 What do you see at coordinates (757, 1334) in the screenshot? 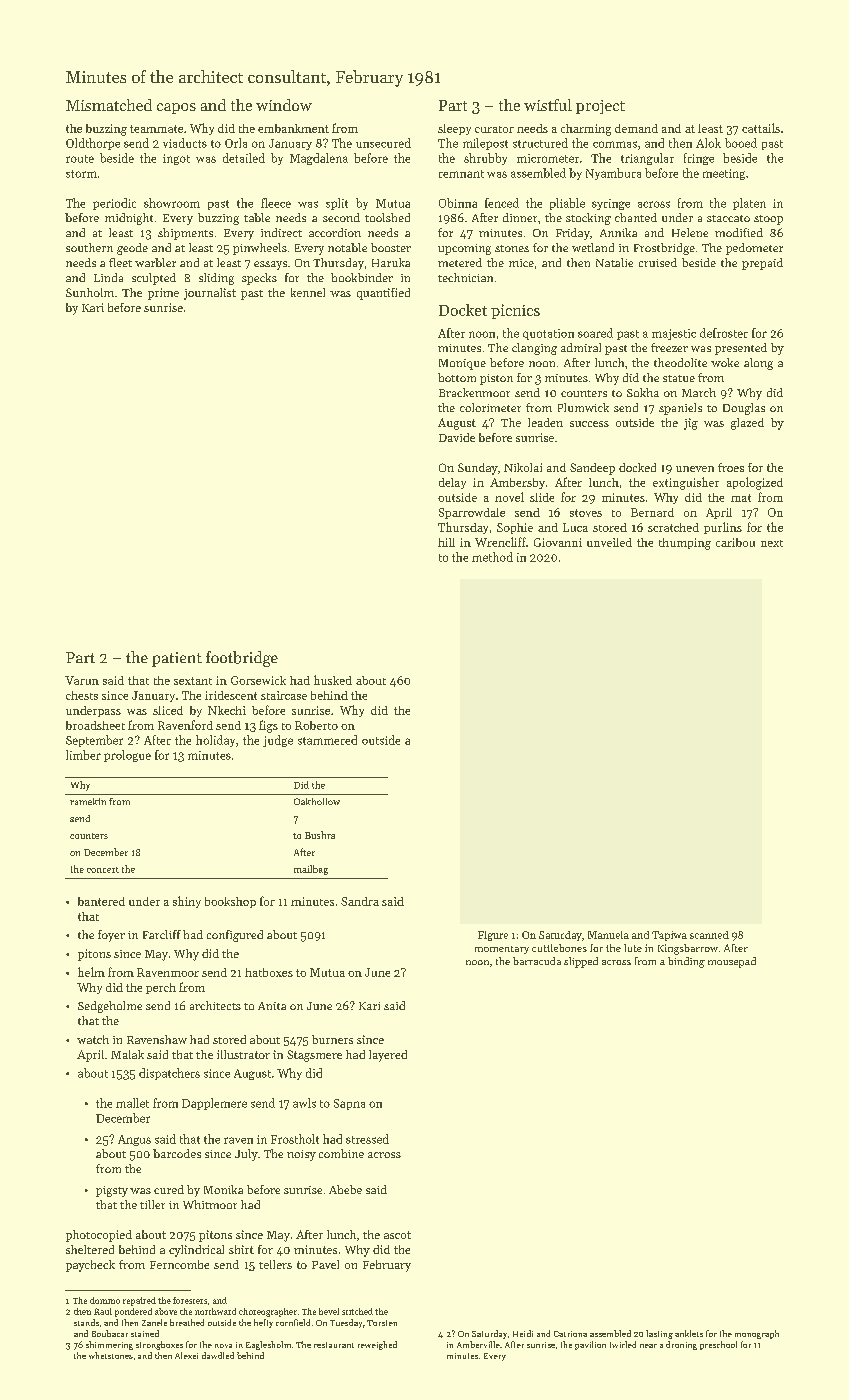
I see `monograph` at bounding box center [757, 1334].
